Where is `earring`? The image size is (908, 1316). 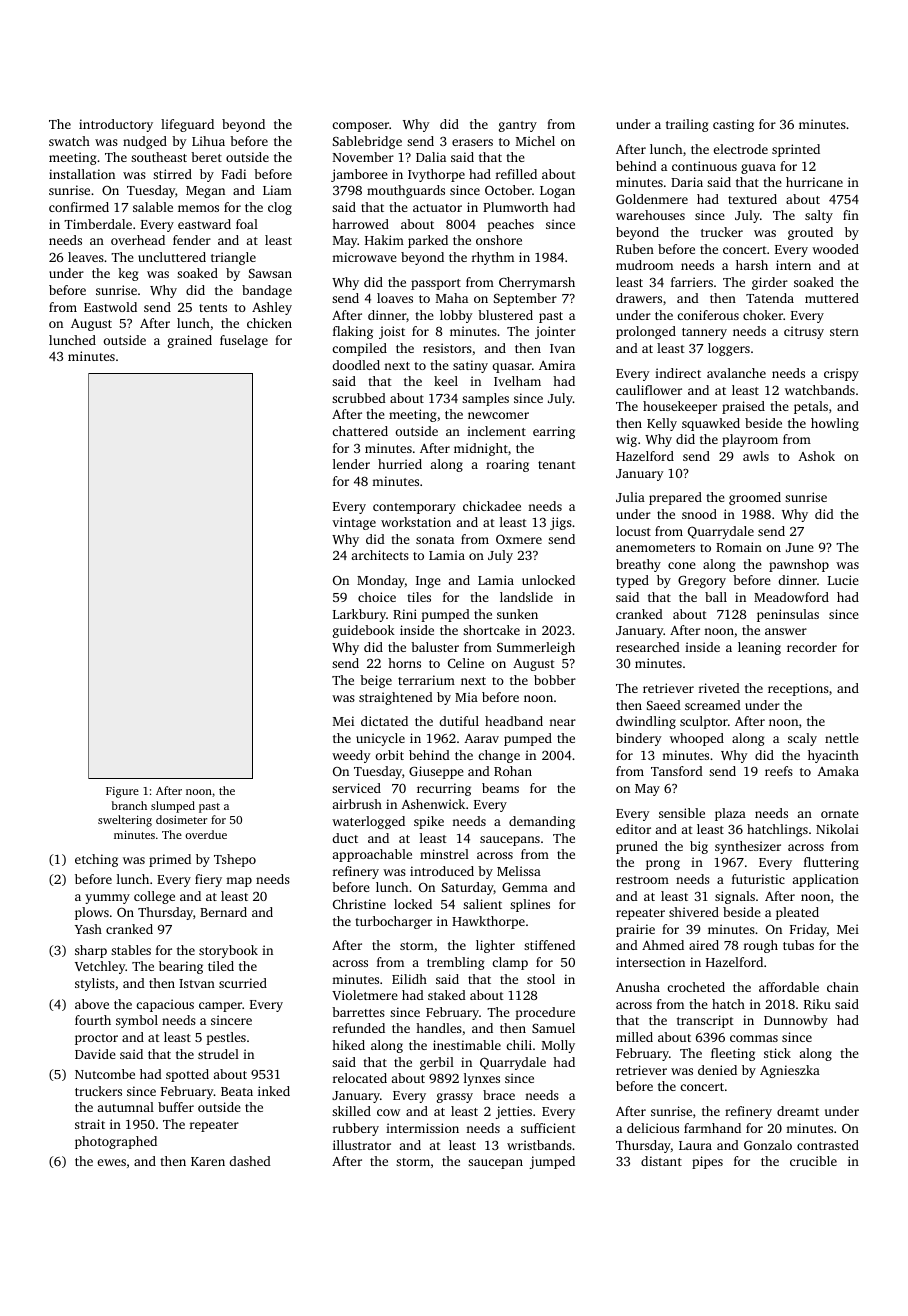 earring is located at coordinates (554, 432).
